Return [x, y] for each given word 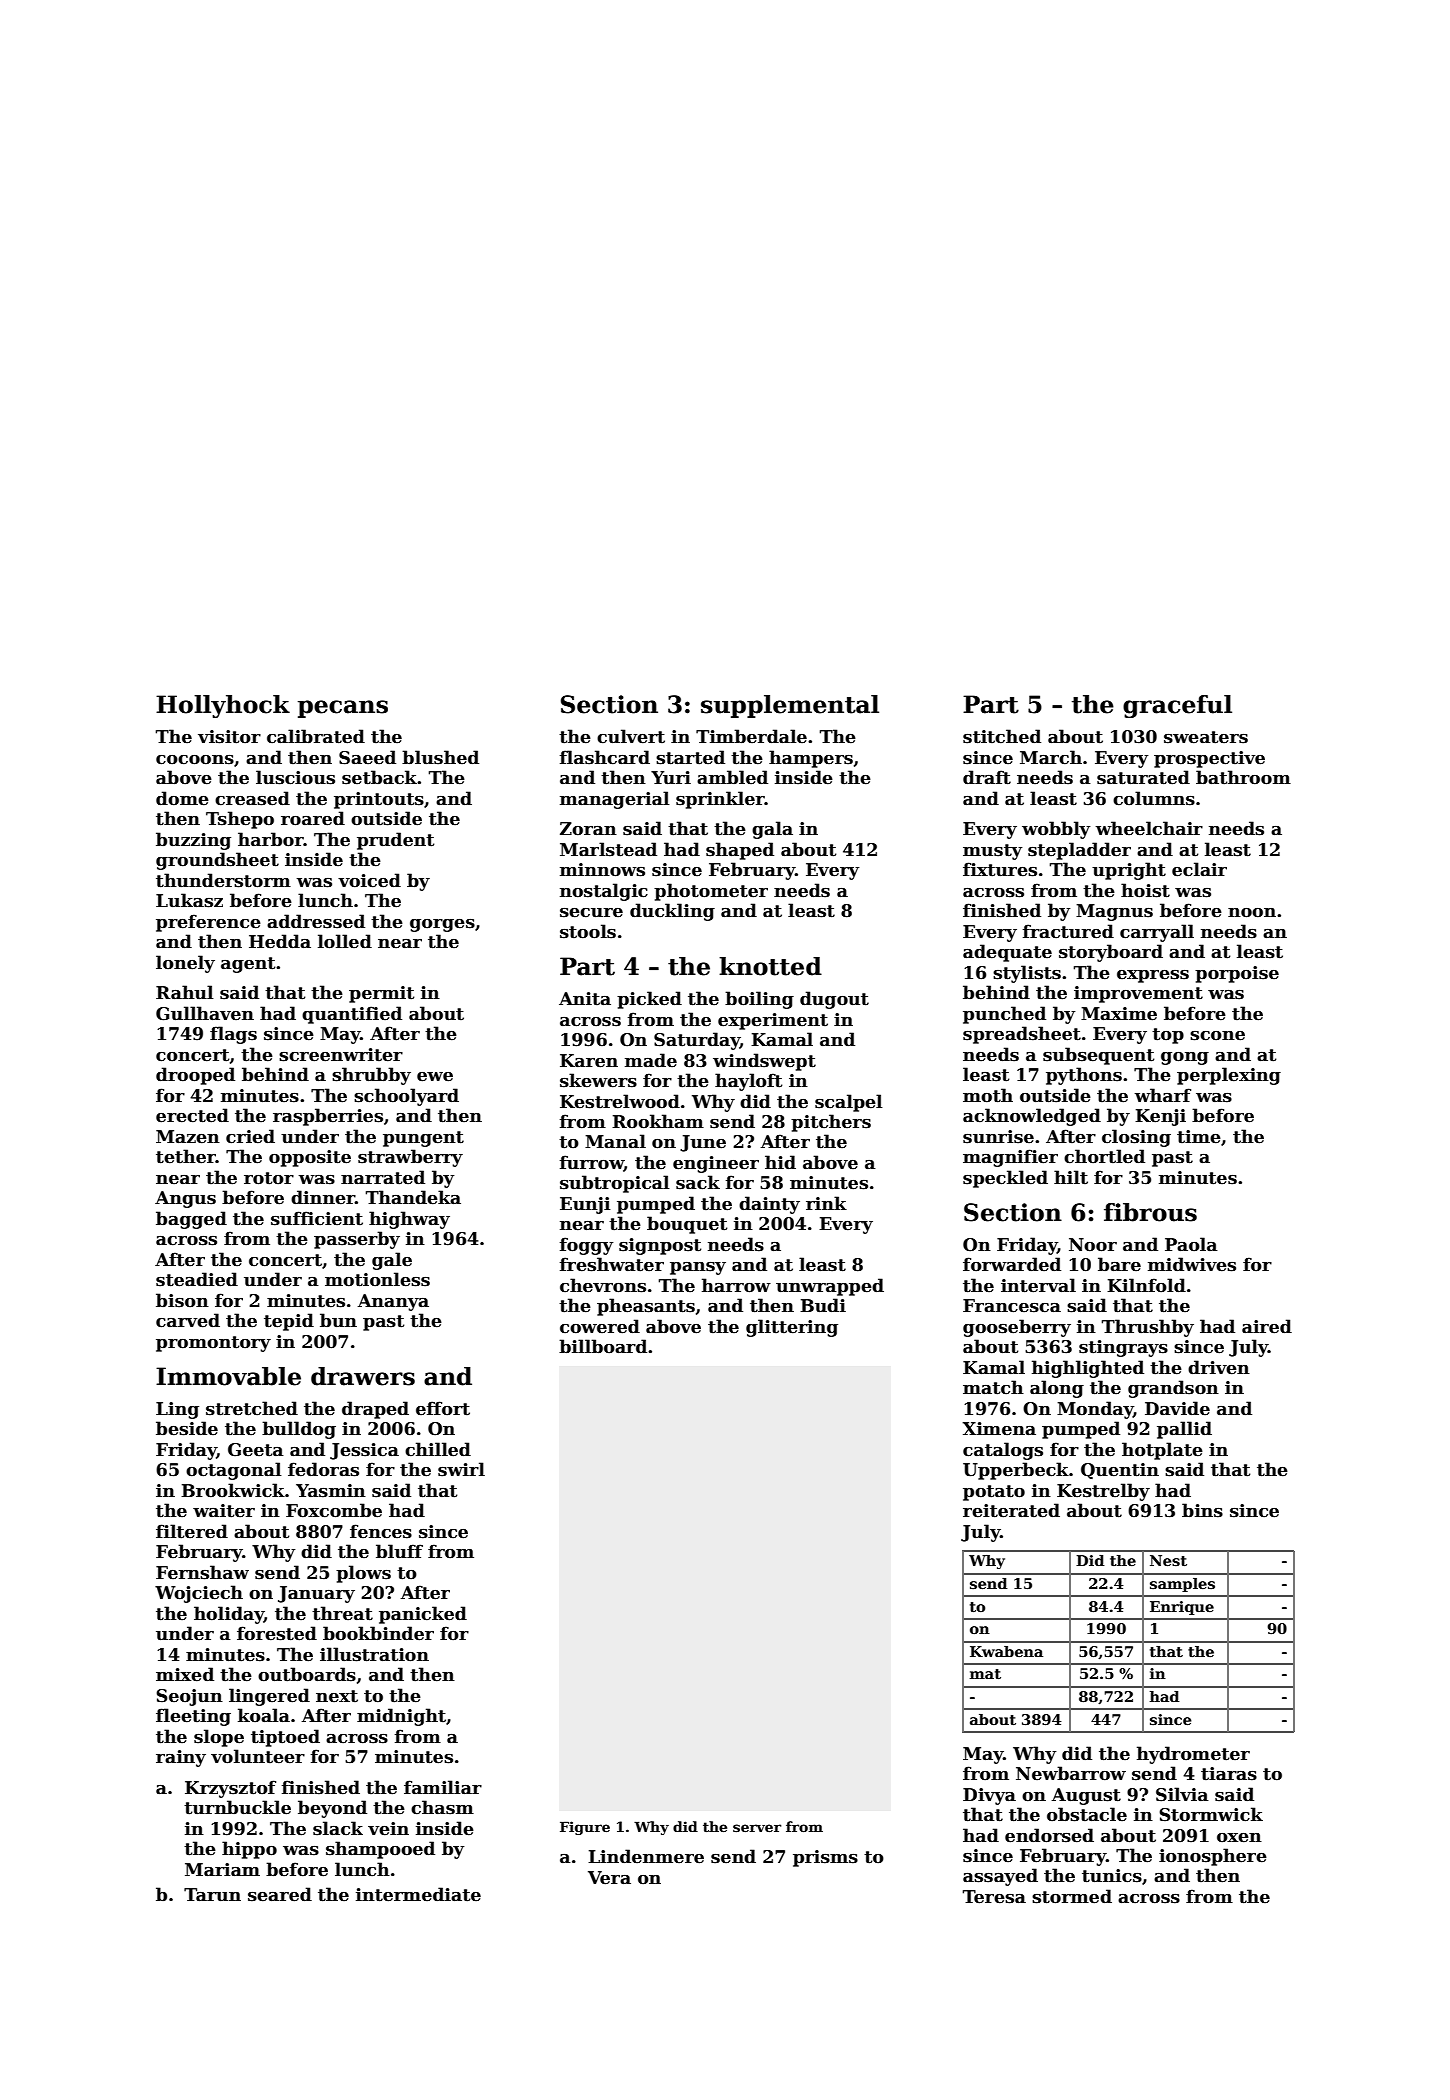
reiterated [1011, 1510]
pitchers [831, 1123]
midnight [401, 1717]
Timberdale [751, 736]
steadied [197, 1279]
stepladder [1079, 851]
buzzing [193, 841]
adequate [1007, 953]
